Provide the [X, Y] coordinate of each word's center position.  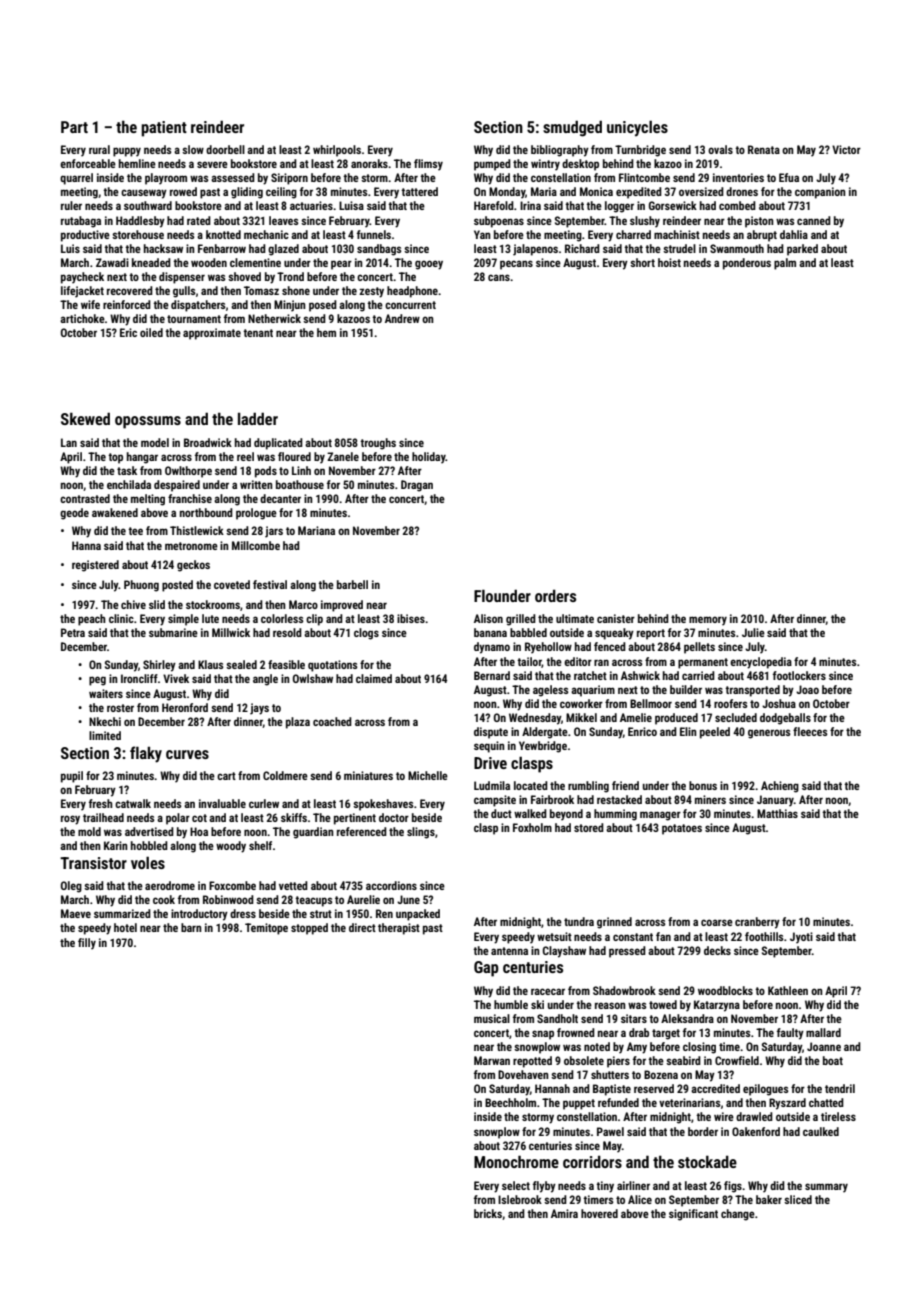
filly [87, 944]
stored [589, 827]
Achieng [780, 787]
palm [785, 264]
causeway [144, 194]
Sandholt [557, 1018]
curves [187, 754]
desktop [580, 165]
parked [802, 250]
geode [74, 514]
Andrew [402, 318]
